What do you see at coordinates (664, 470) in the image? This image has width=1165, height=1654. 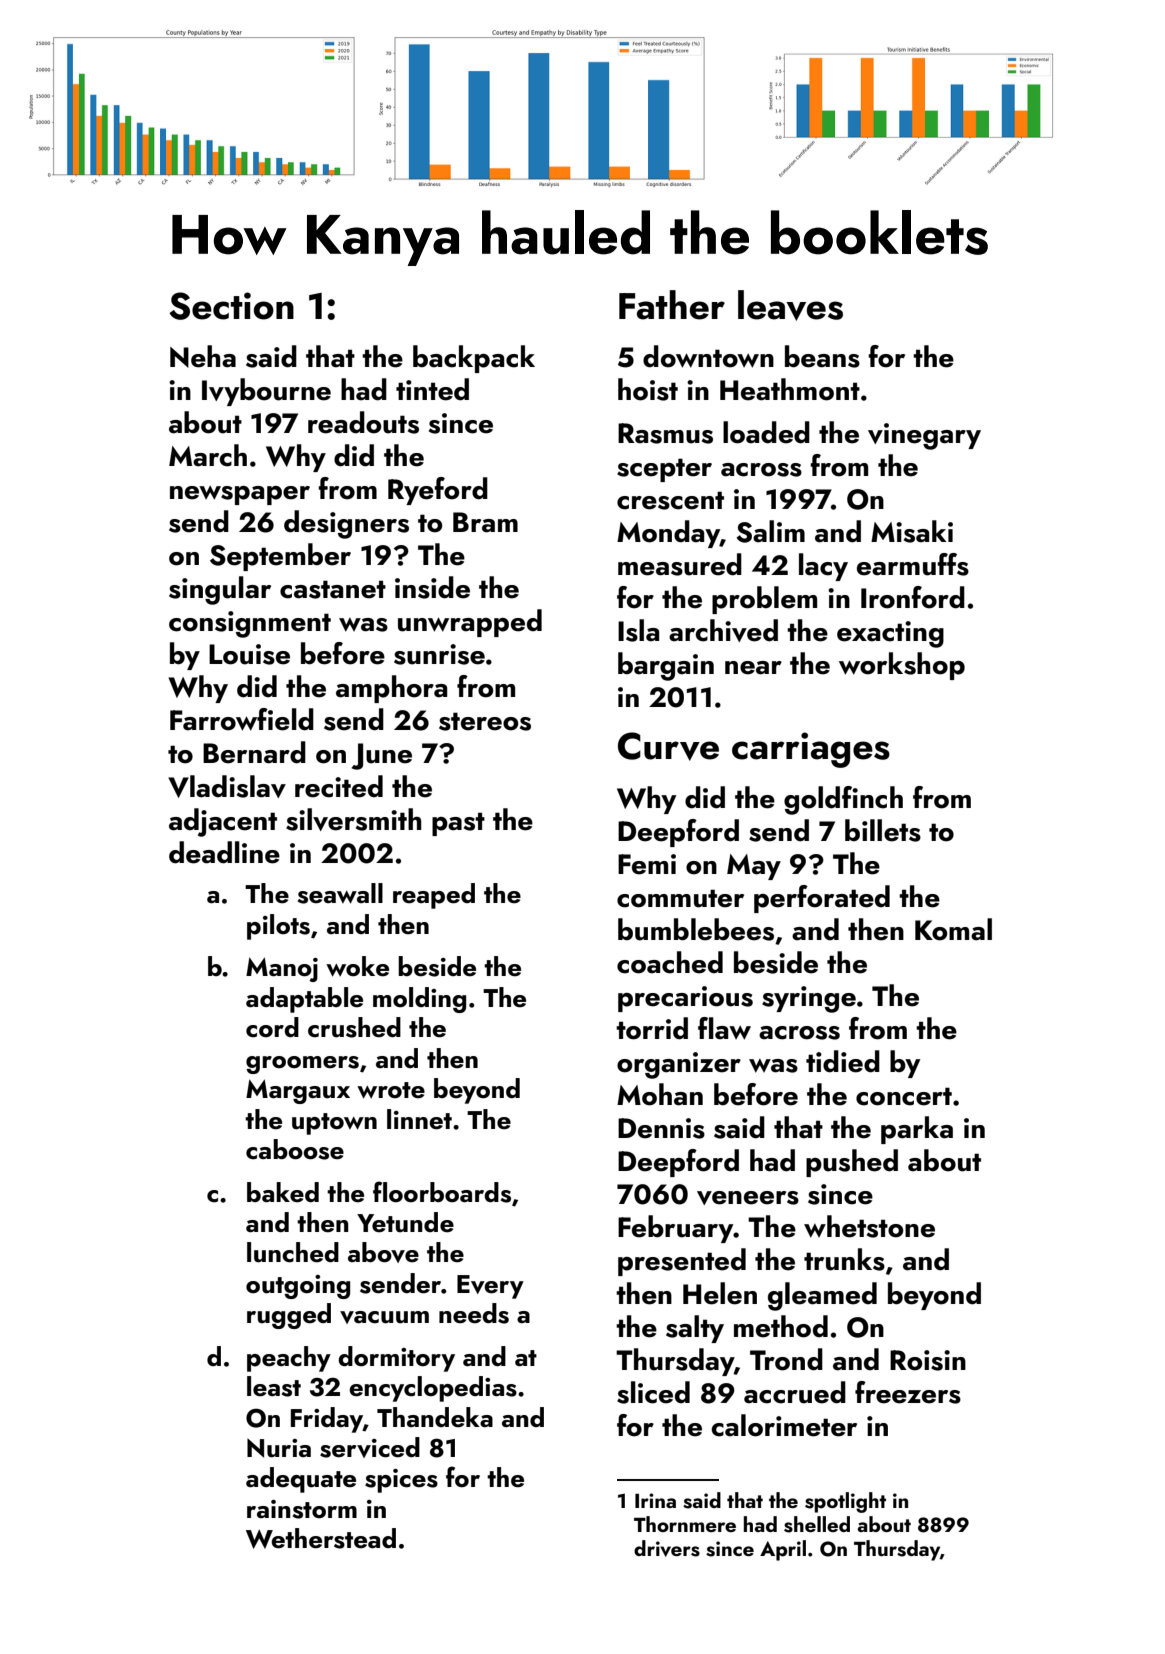 I see `scepter` at bounding box center [664, 470].
